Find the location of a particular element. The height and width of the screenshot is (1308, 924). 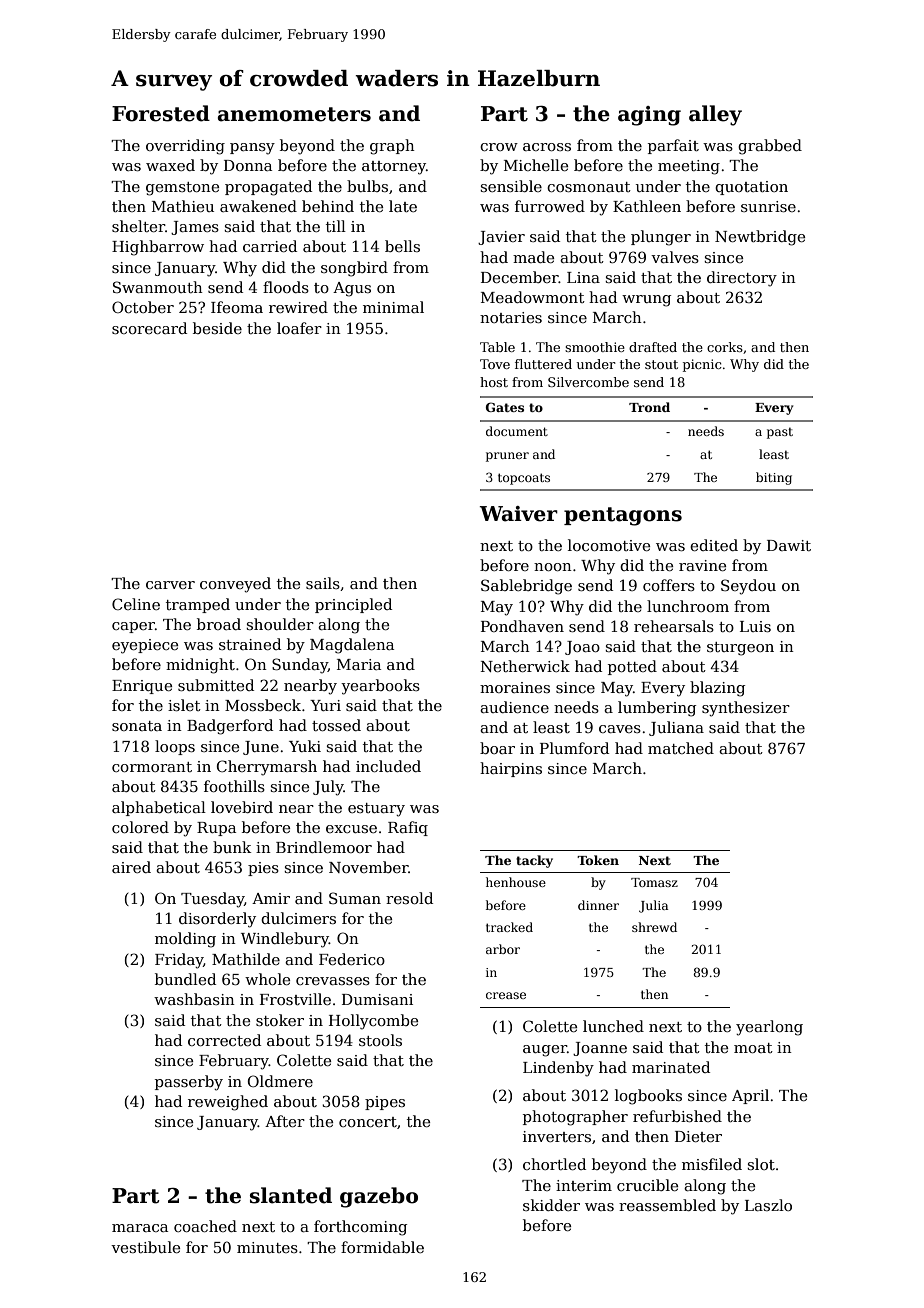

shelter is located at coordinates (138, 226).
